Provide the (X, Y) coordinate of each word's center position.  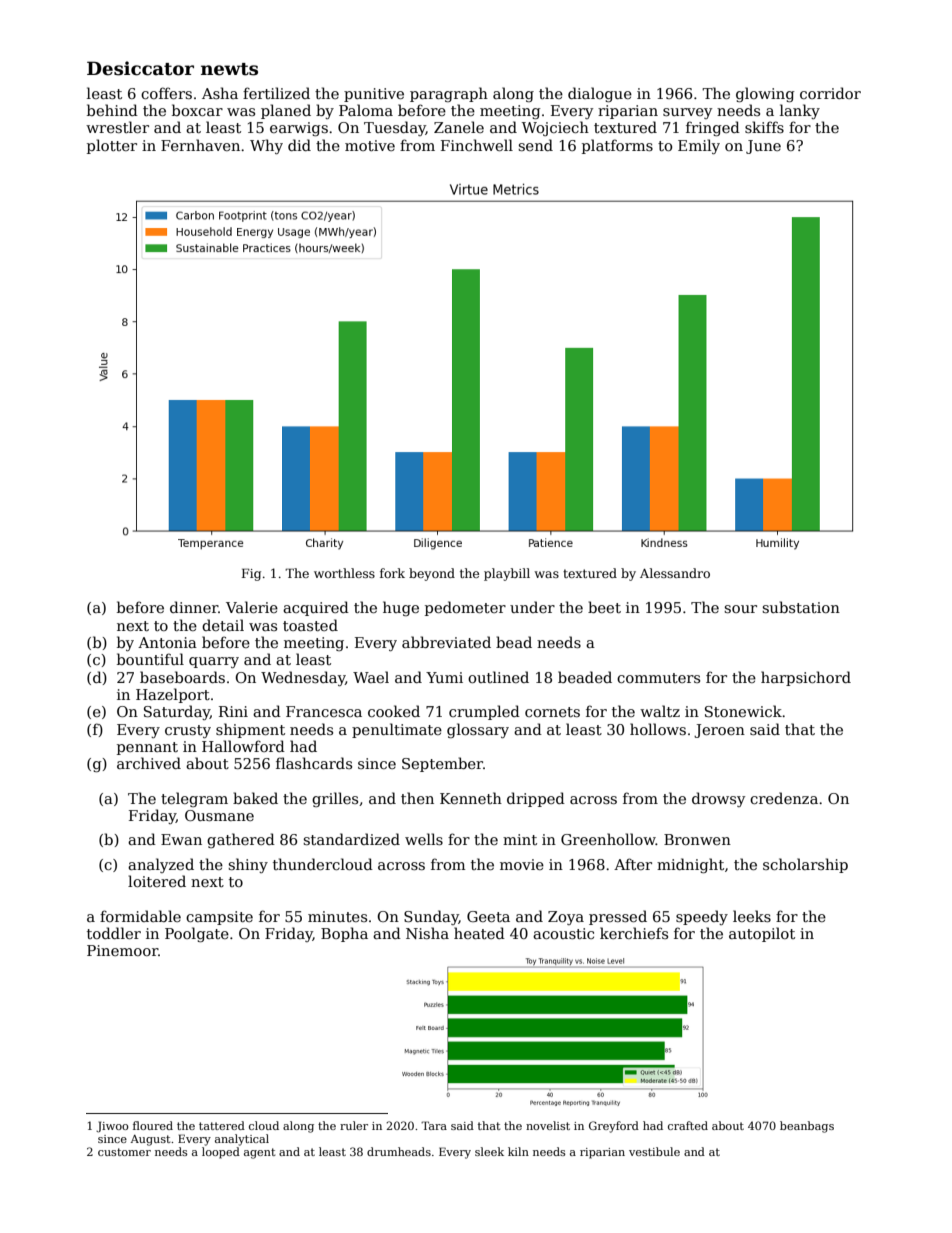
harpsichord (806, 678)
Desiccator (140, 68)
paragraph (449, 94)
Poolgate (197, 934)
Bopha (344, 934)
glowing (765, 94)
